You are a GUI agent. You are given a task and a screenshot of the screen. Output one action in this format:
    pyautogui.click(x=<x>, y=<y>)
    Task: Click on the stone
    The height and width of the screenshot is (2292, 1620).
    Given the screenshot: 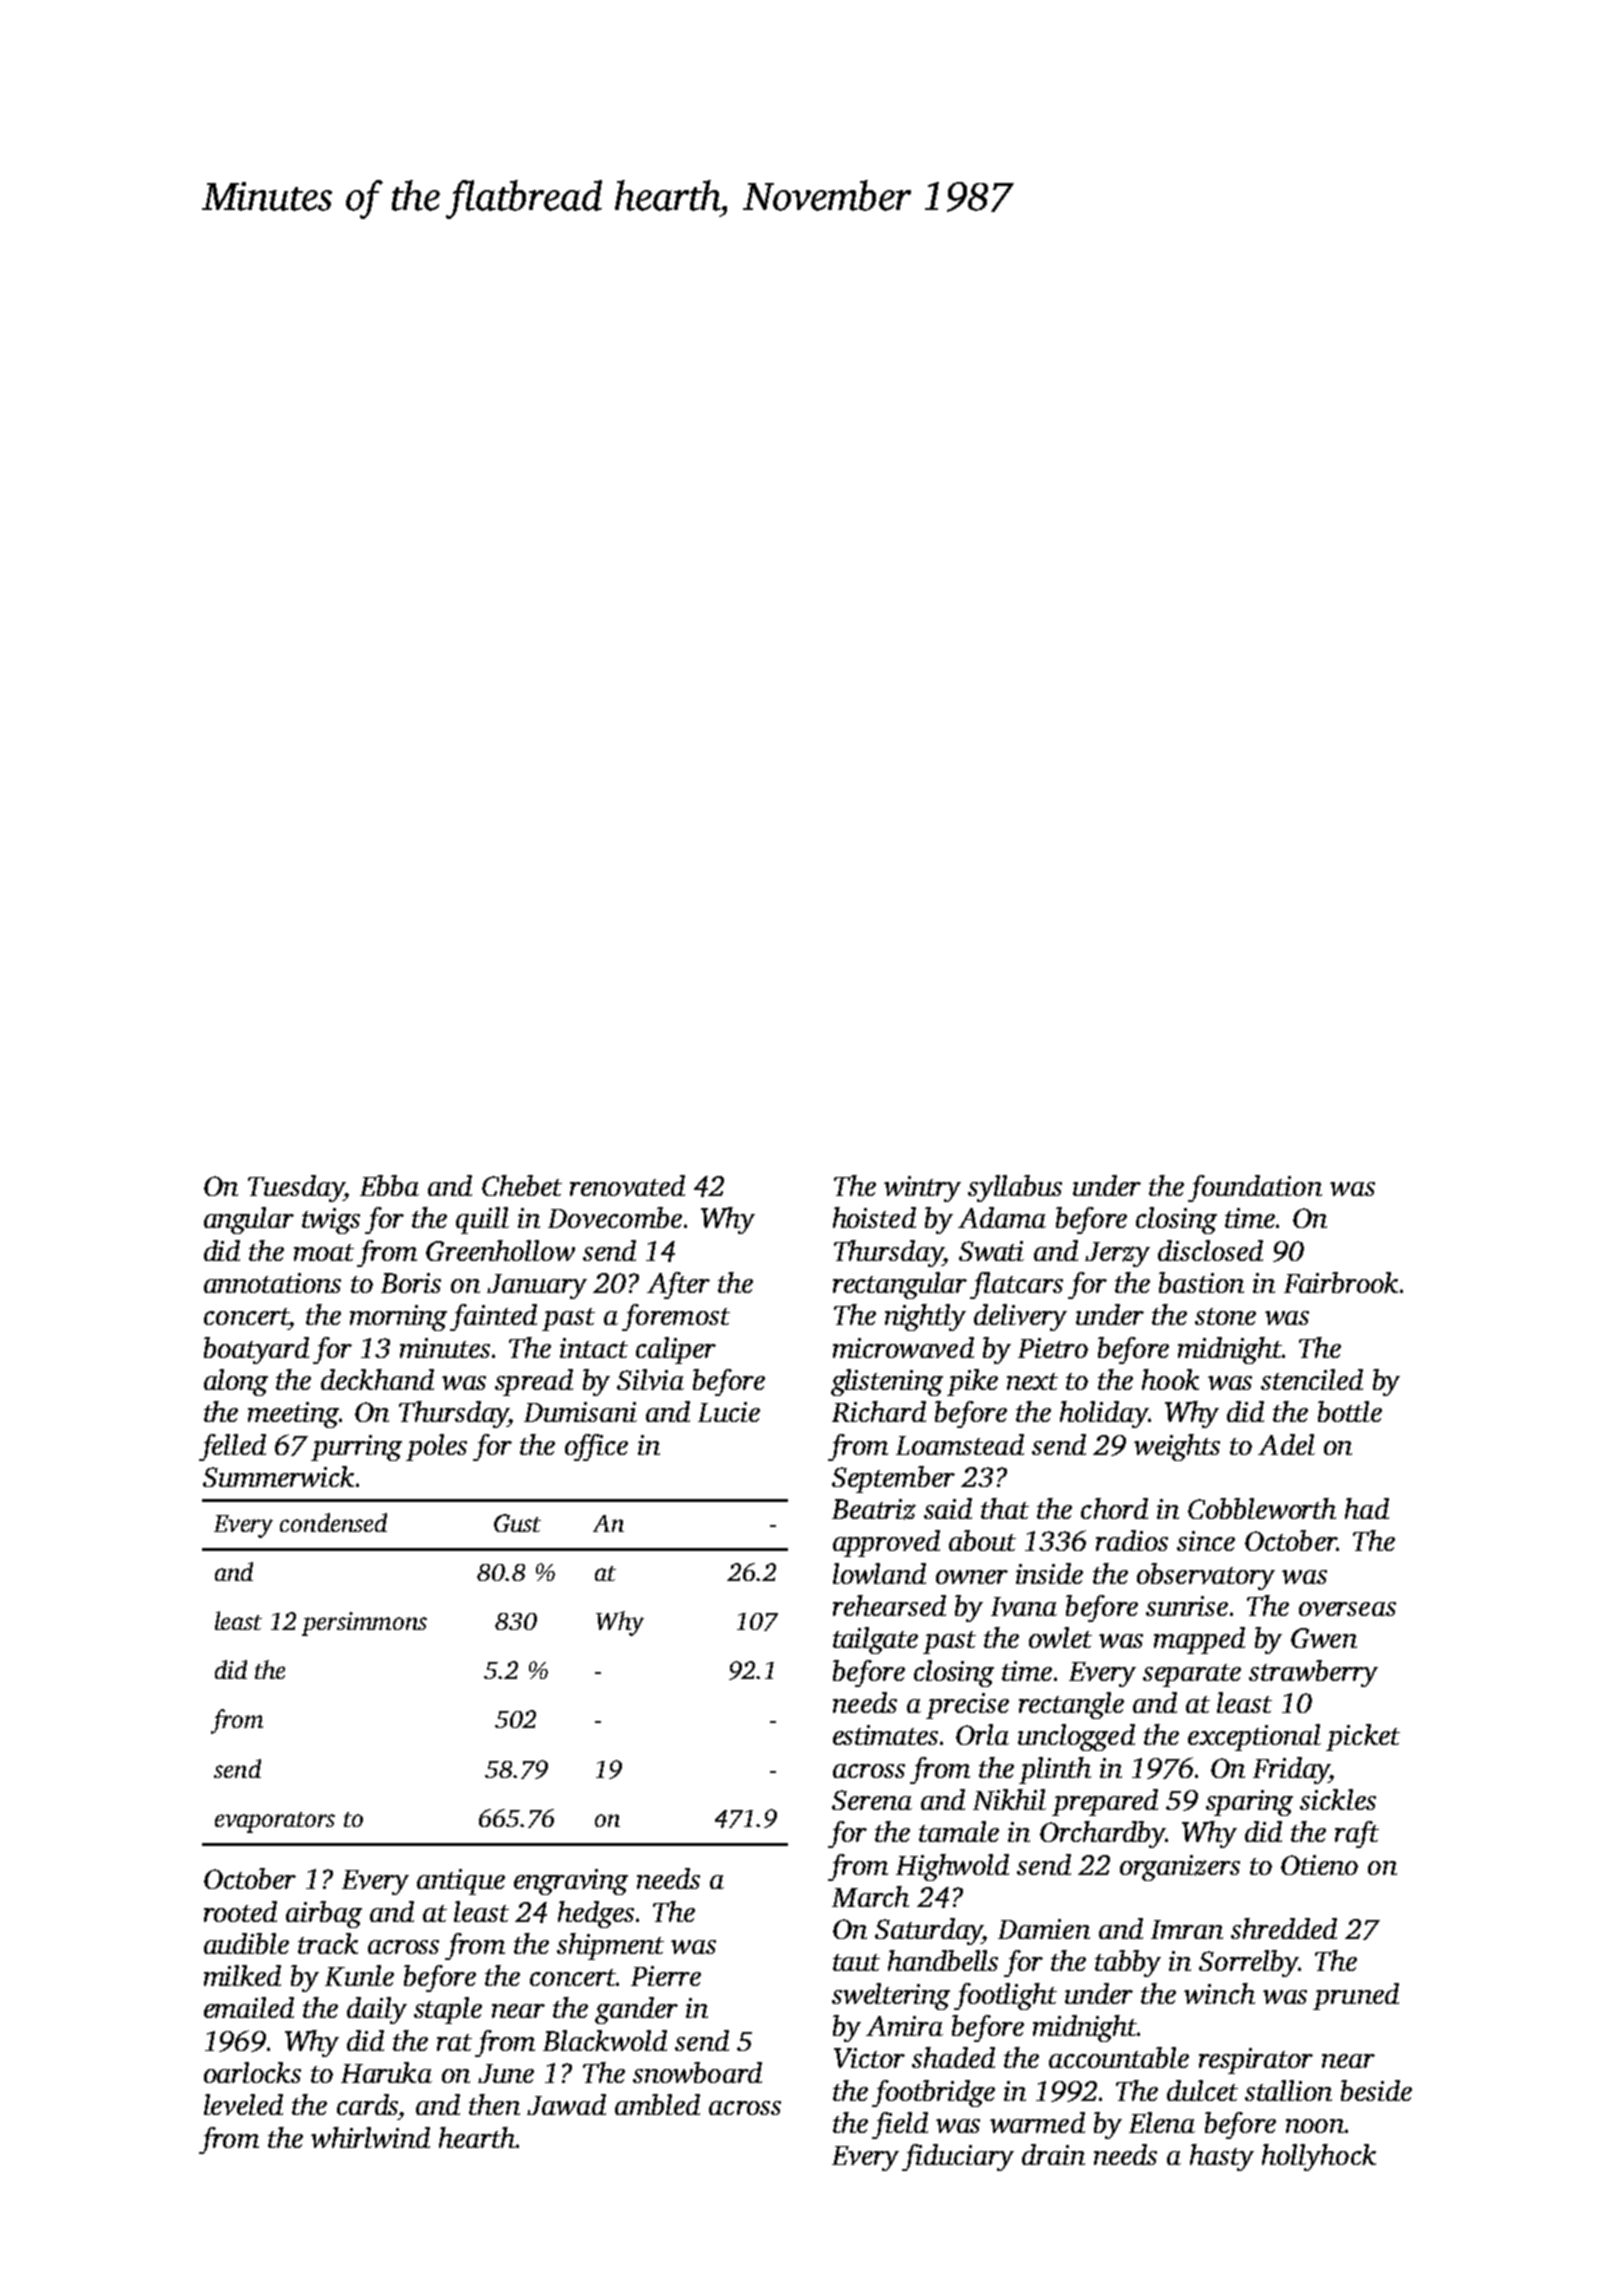 What is the action you would take?
    pyautogui.click(x=1225, y=1316)
